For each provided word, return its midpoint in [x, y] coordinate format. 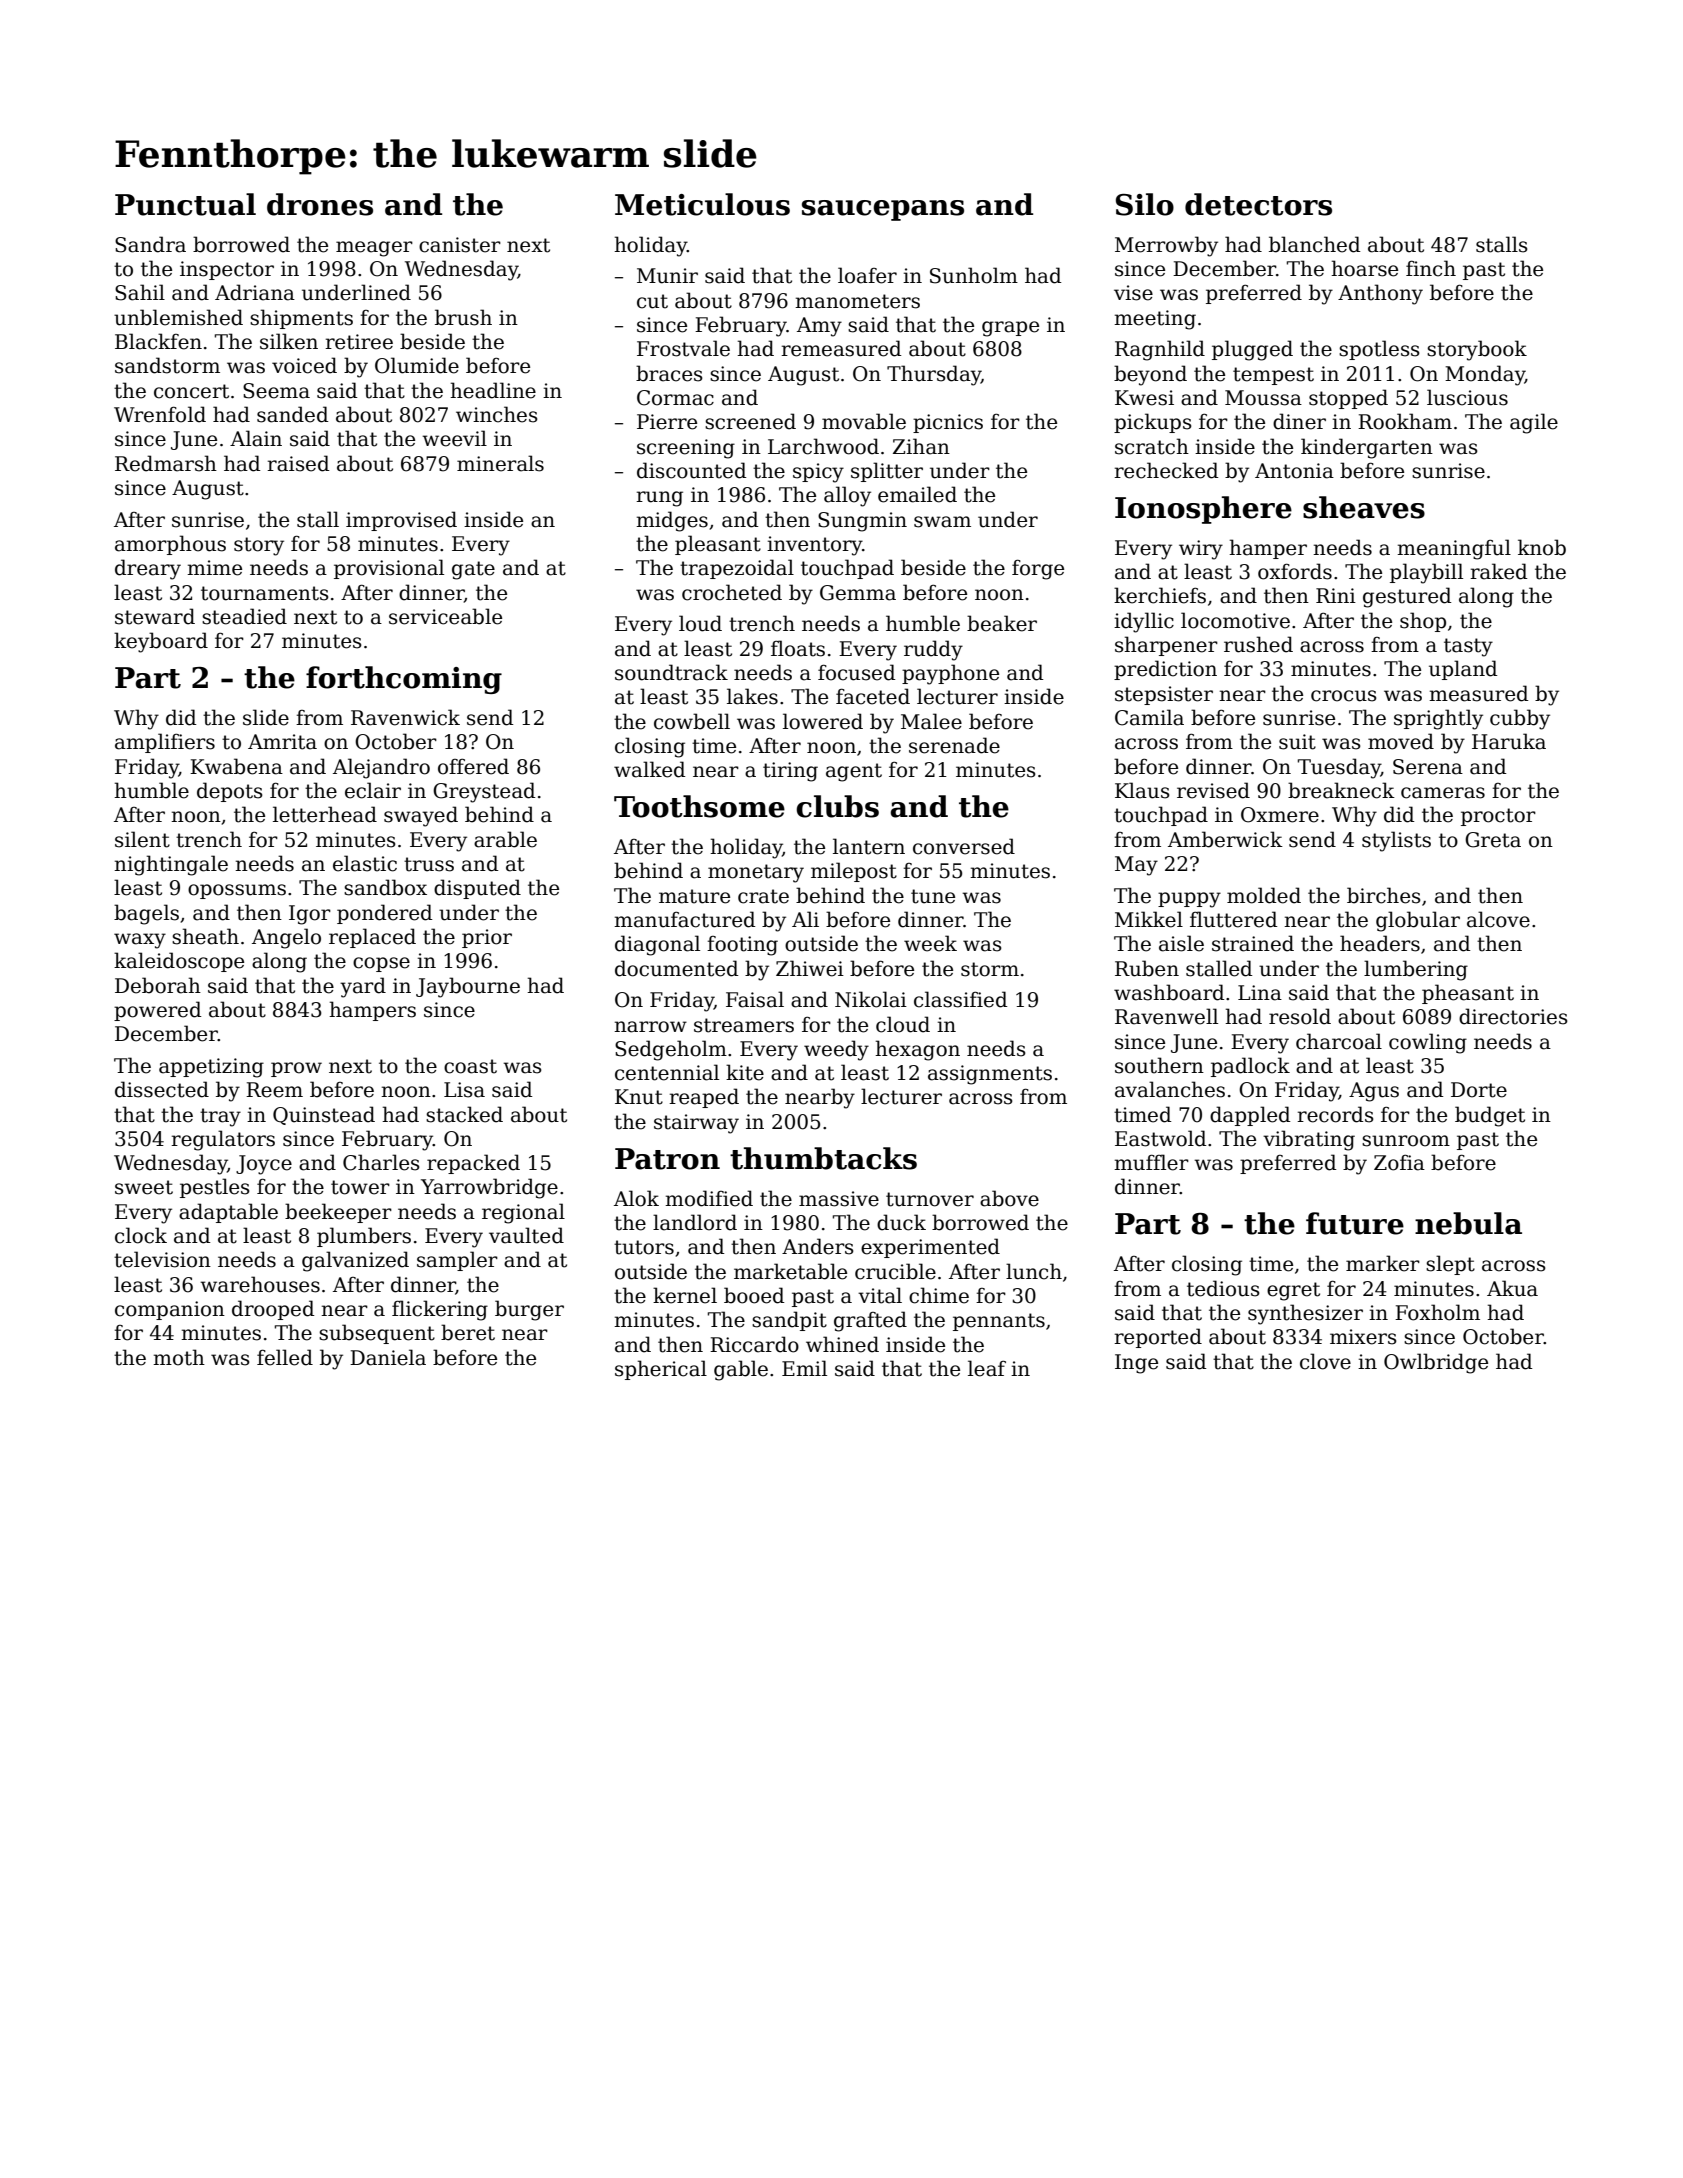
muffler [1151, 1162]
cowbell [692, 721]
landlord [695, 1222]
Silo [1145, 204]
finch [1431, 268]
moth [179, 1357]
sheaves [1364, 507]
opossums [237, 891]
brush [463, 317]
